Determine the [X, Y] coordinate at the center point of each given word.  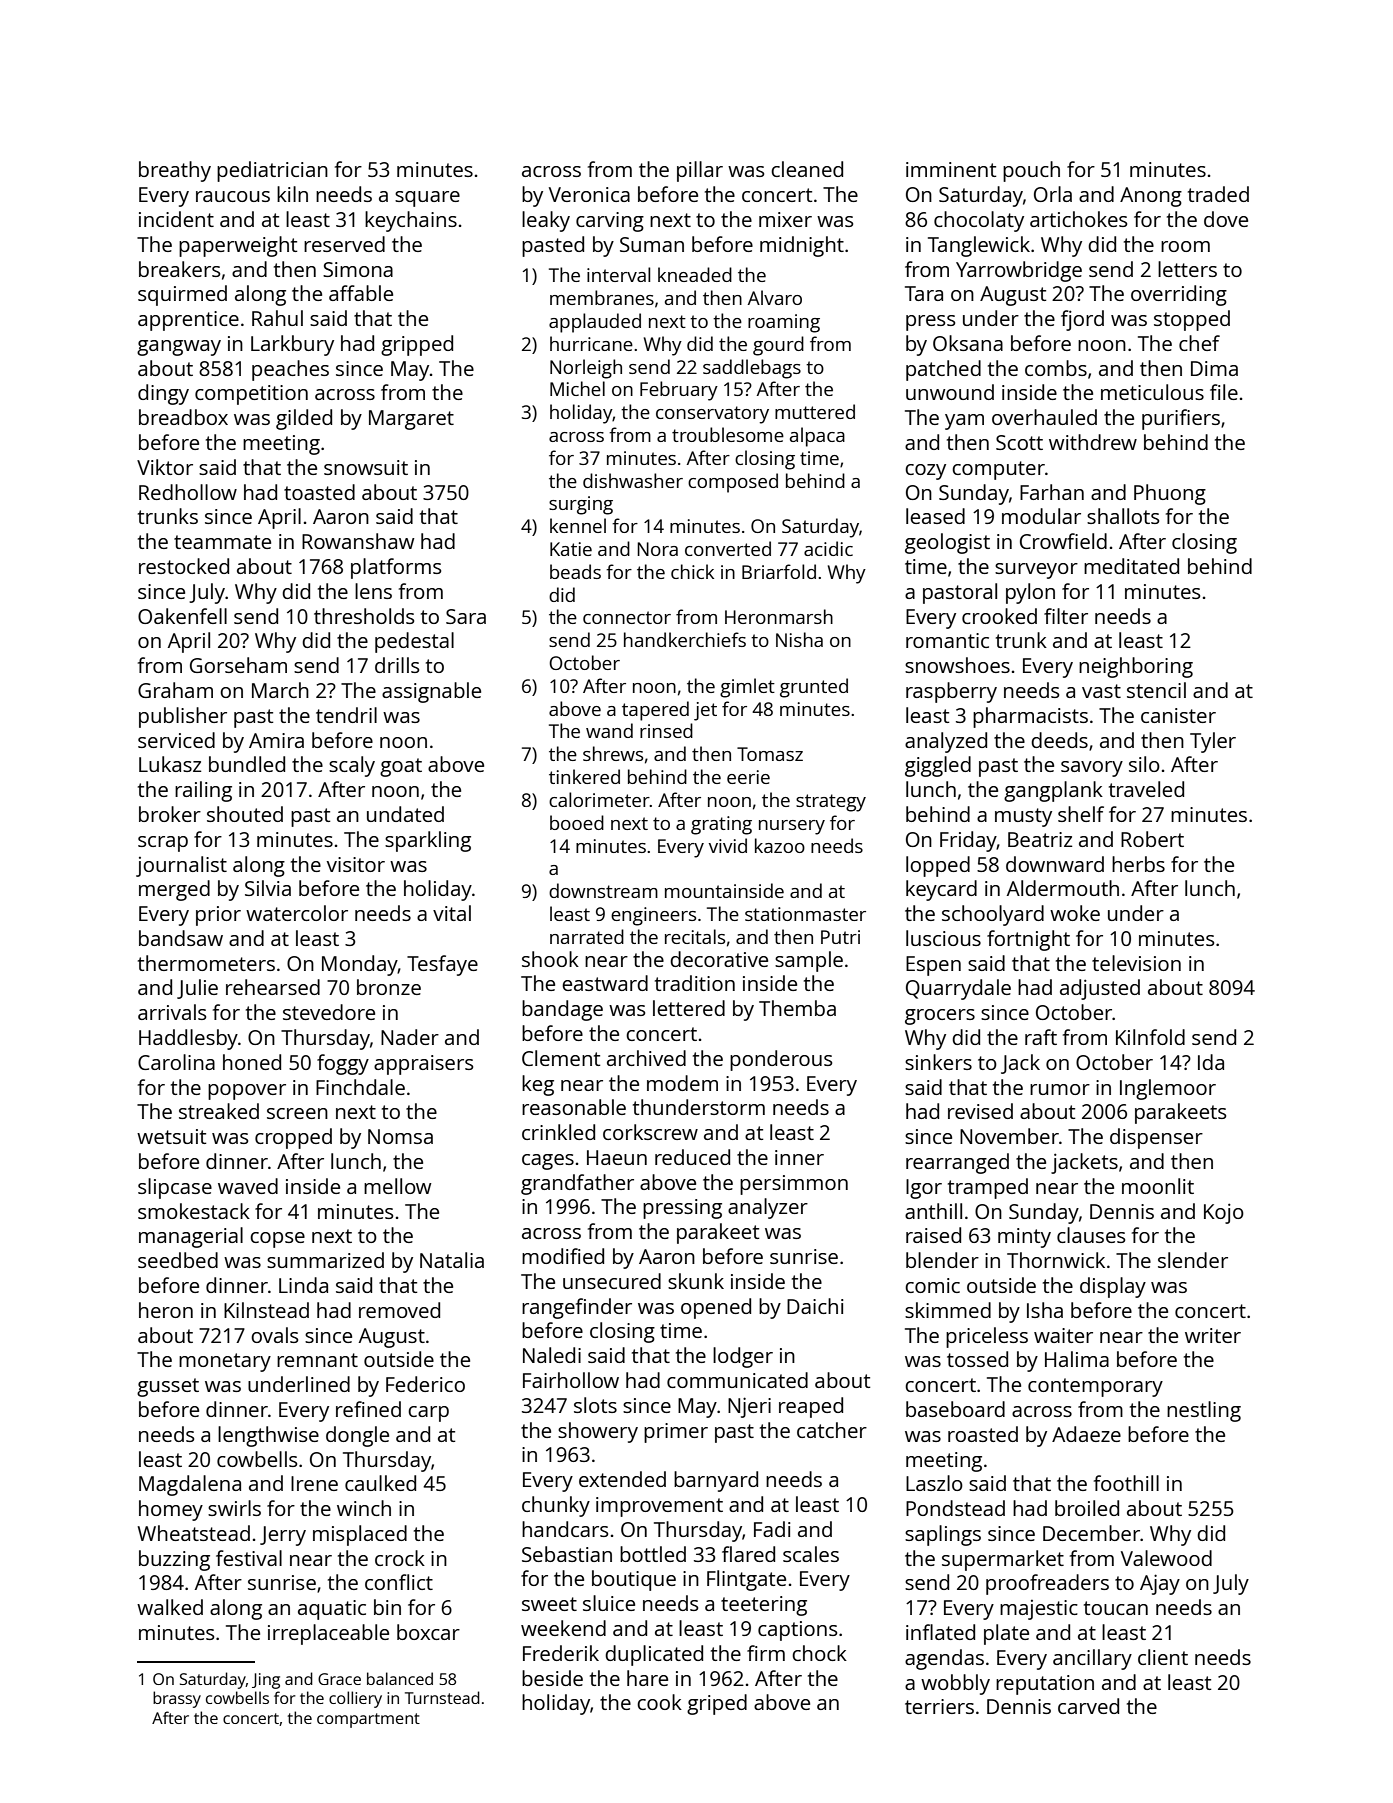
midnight [802, 246]
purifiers [1181, 419]
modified [563, 1256]
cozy [925, 472]
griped [717, 1704]
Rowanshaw [358, 541]
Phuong [1170, 494]
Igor [924, 1189]
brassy [177, 1699]
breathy [175, 171]
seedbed [178, 1260]
